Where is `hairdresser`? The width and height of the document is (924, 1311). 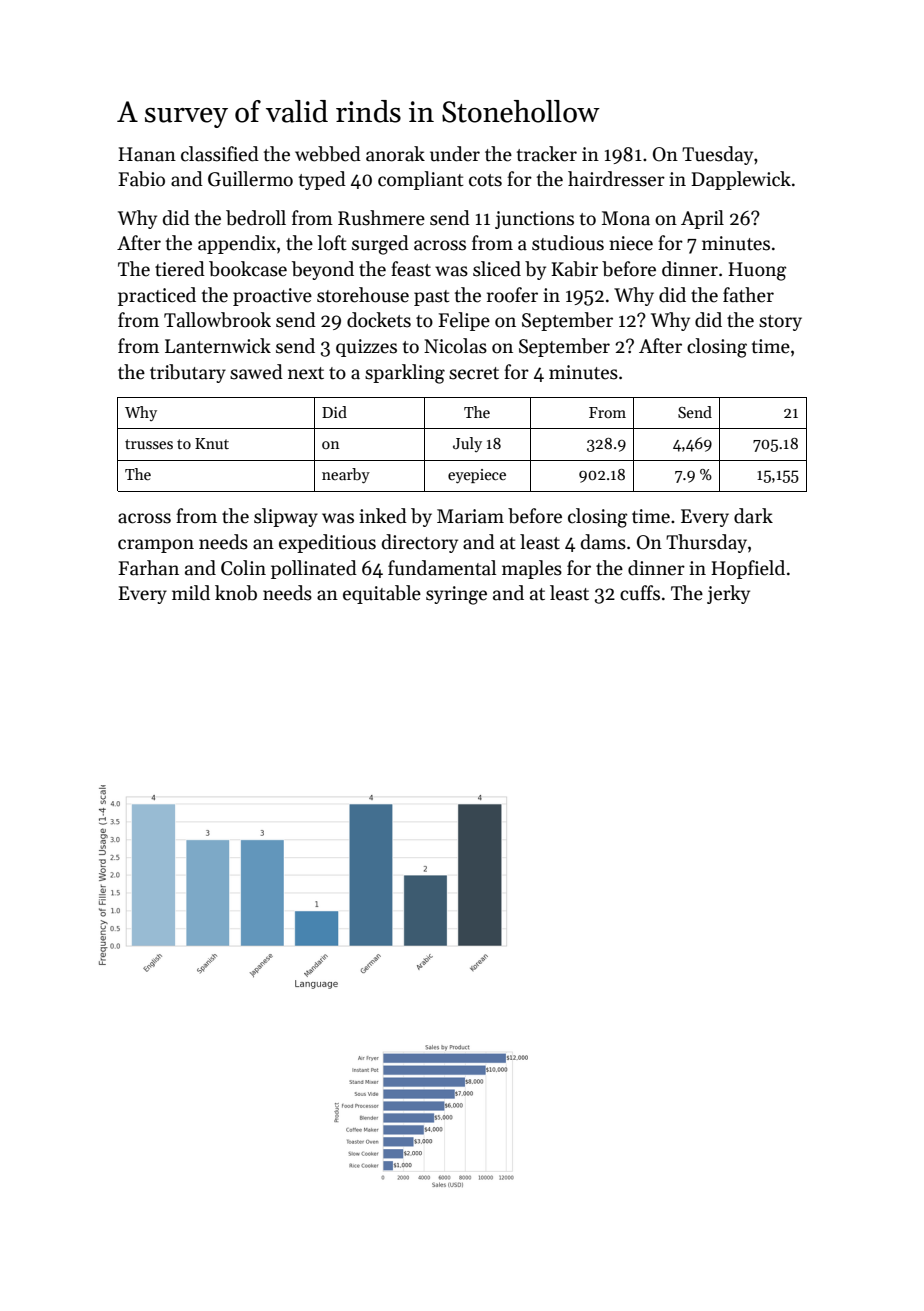 hairdresser is located at coordinates (616, 179).
